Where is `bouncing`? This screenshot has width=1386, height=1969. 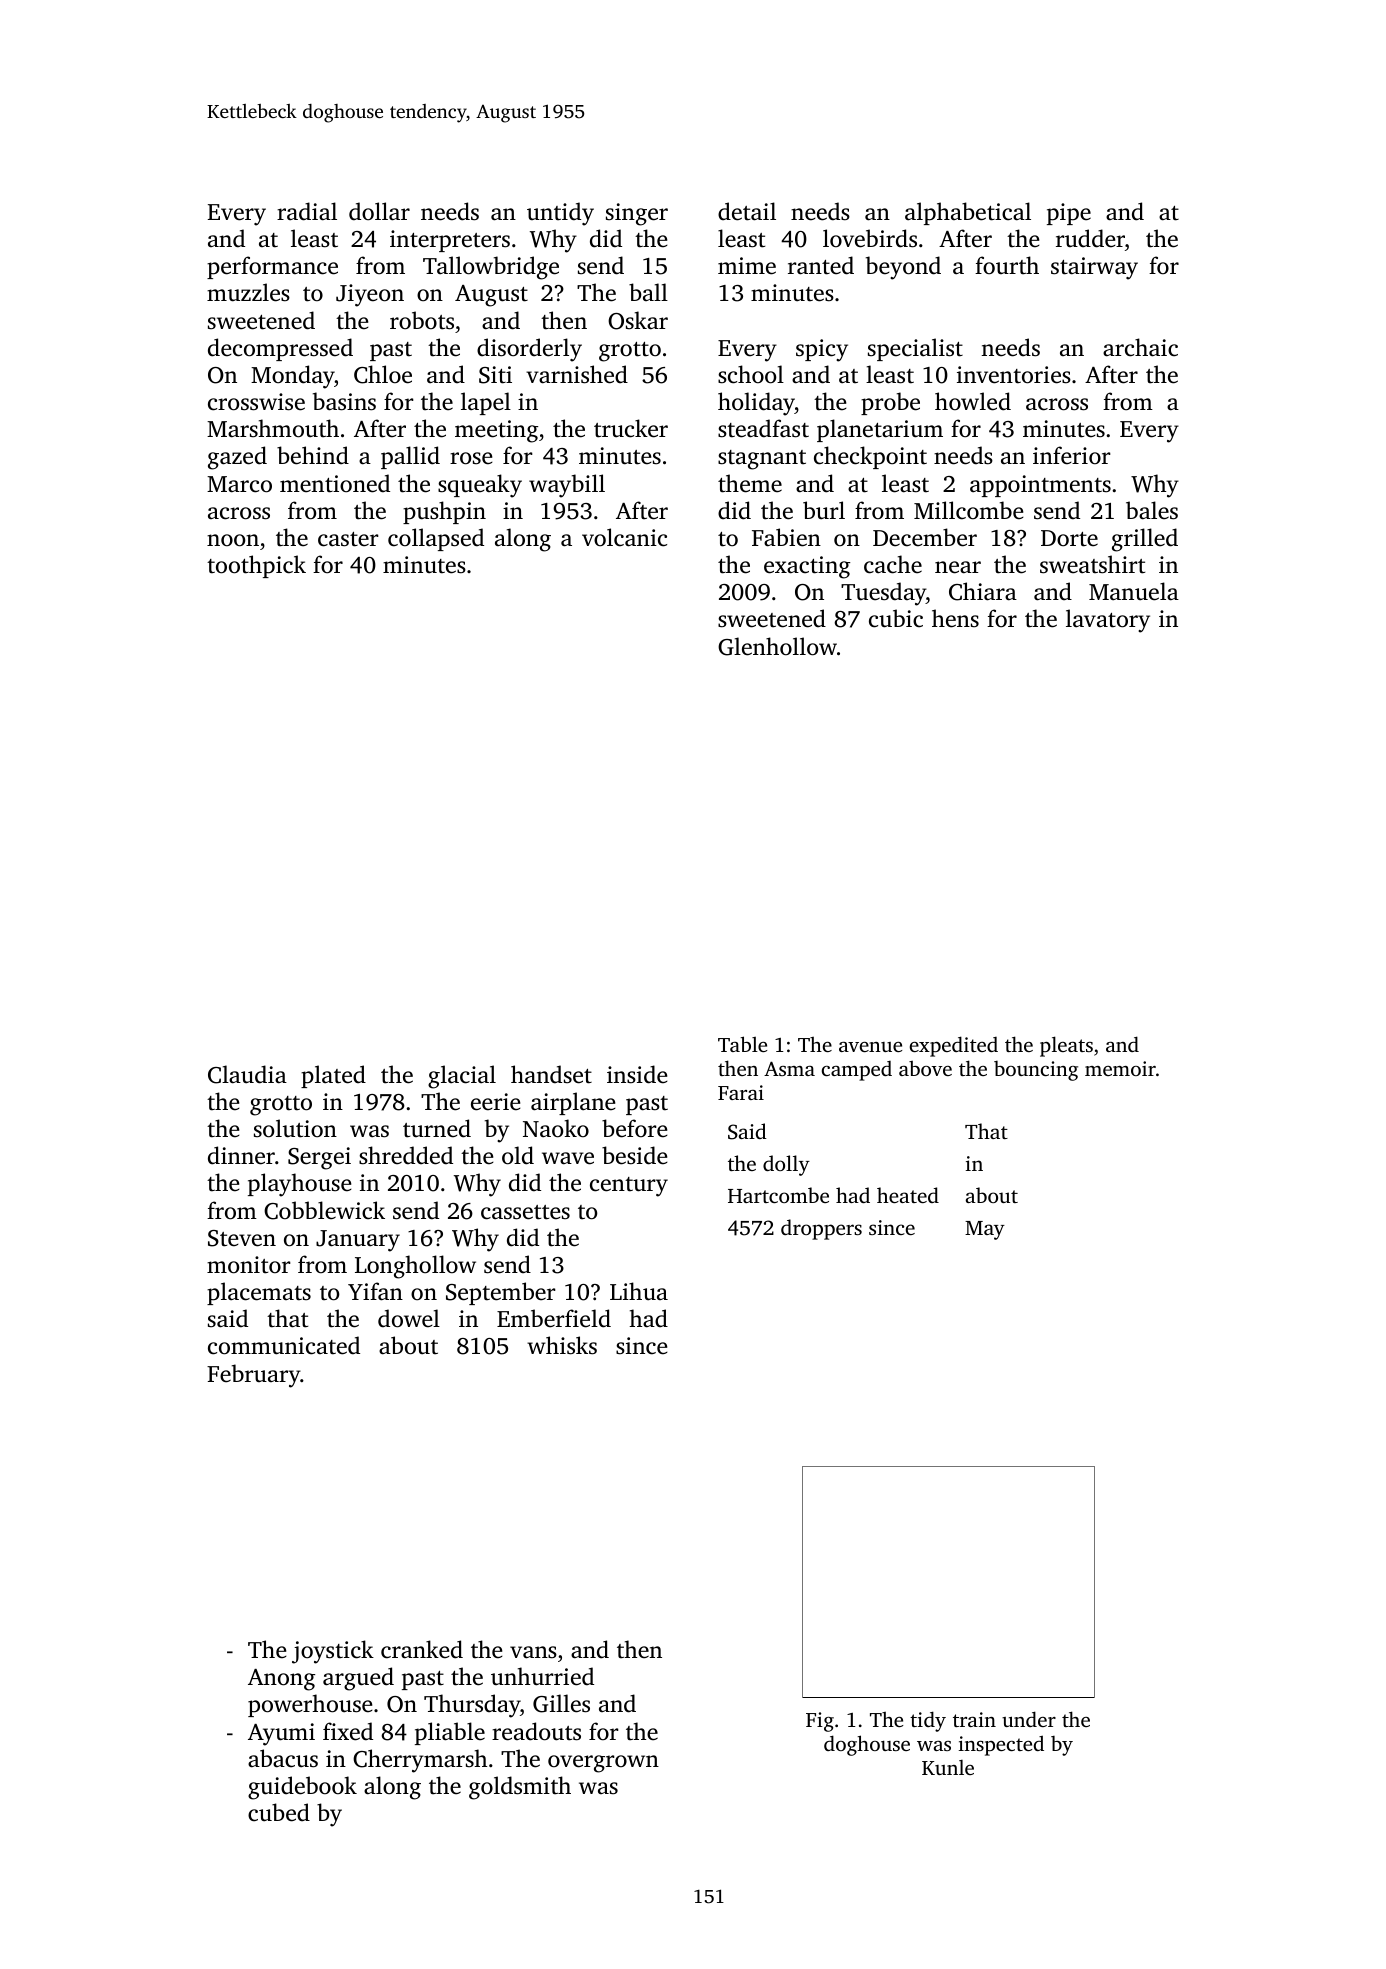 bouncing is located at coordinates (1036, 1071).
